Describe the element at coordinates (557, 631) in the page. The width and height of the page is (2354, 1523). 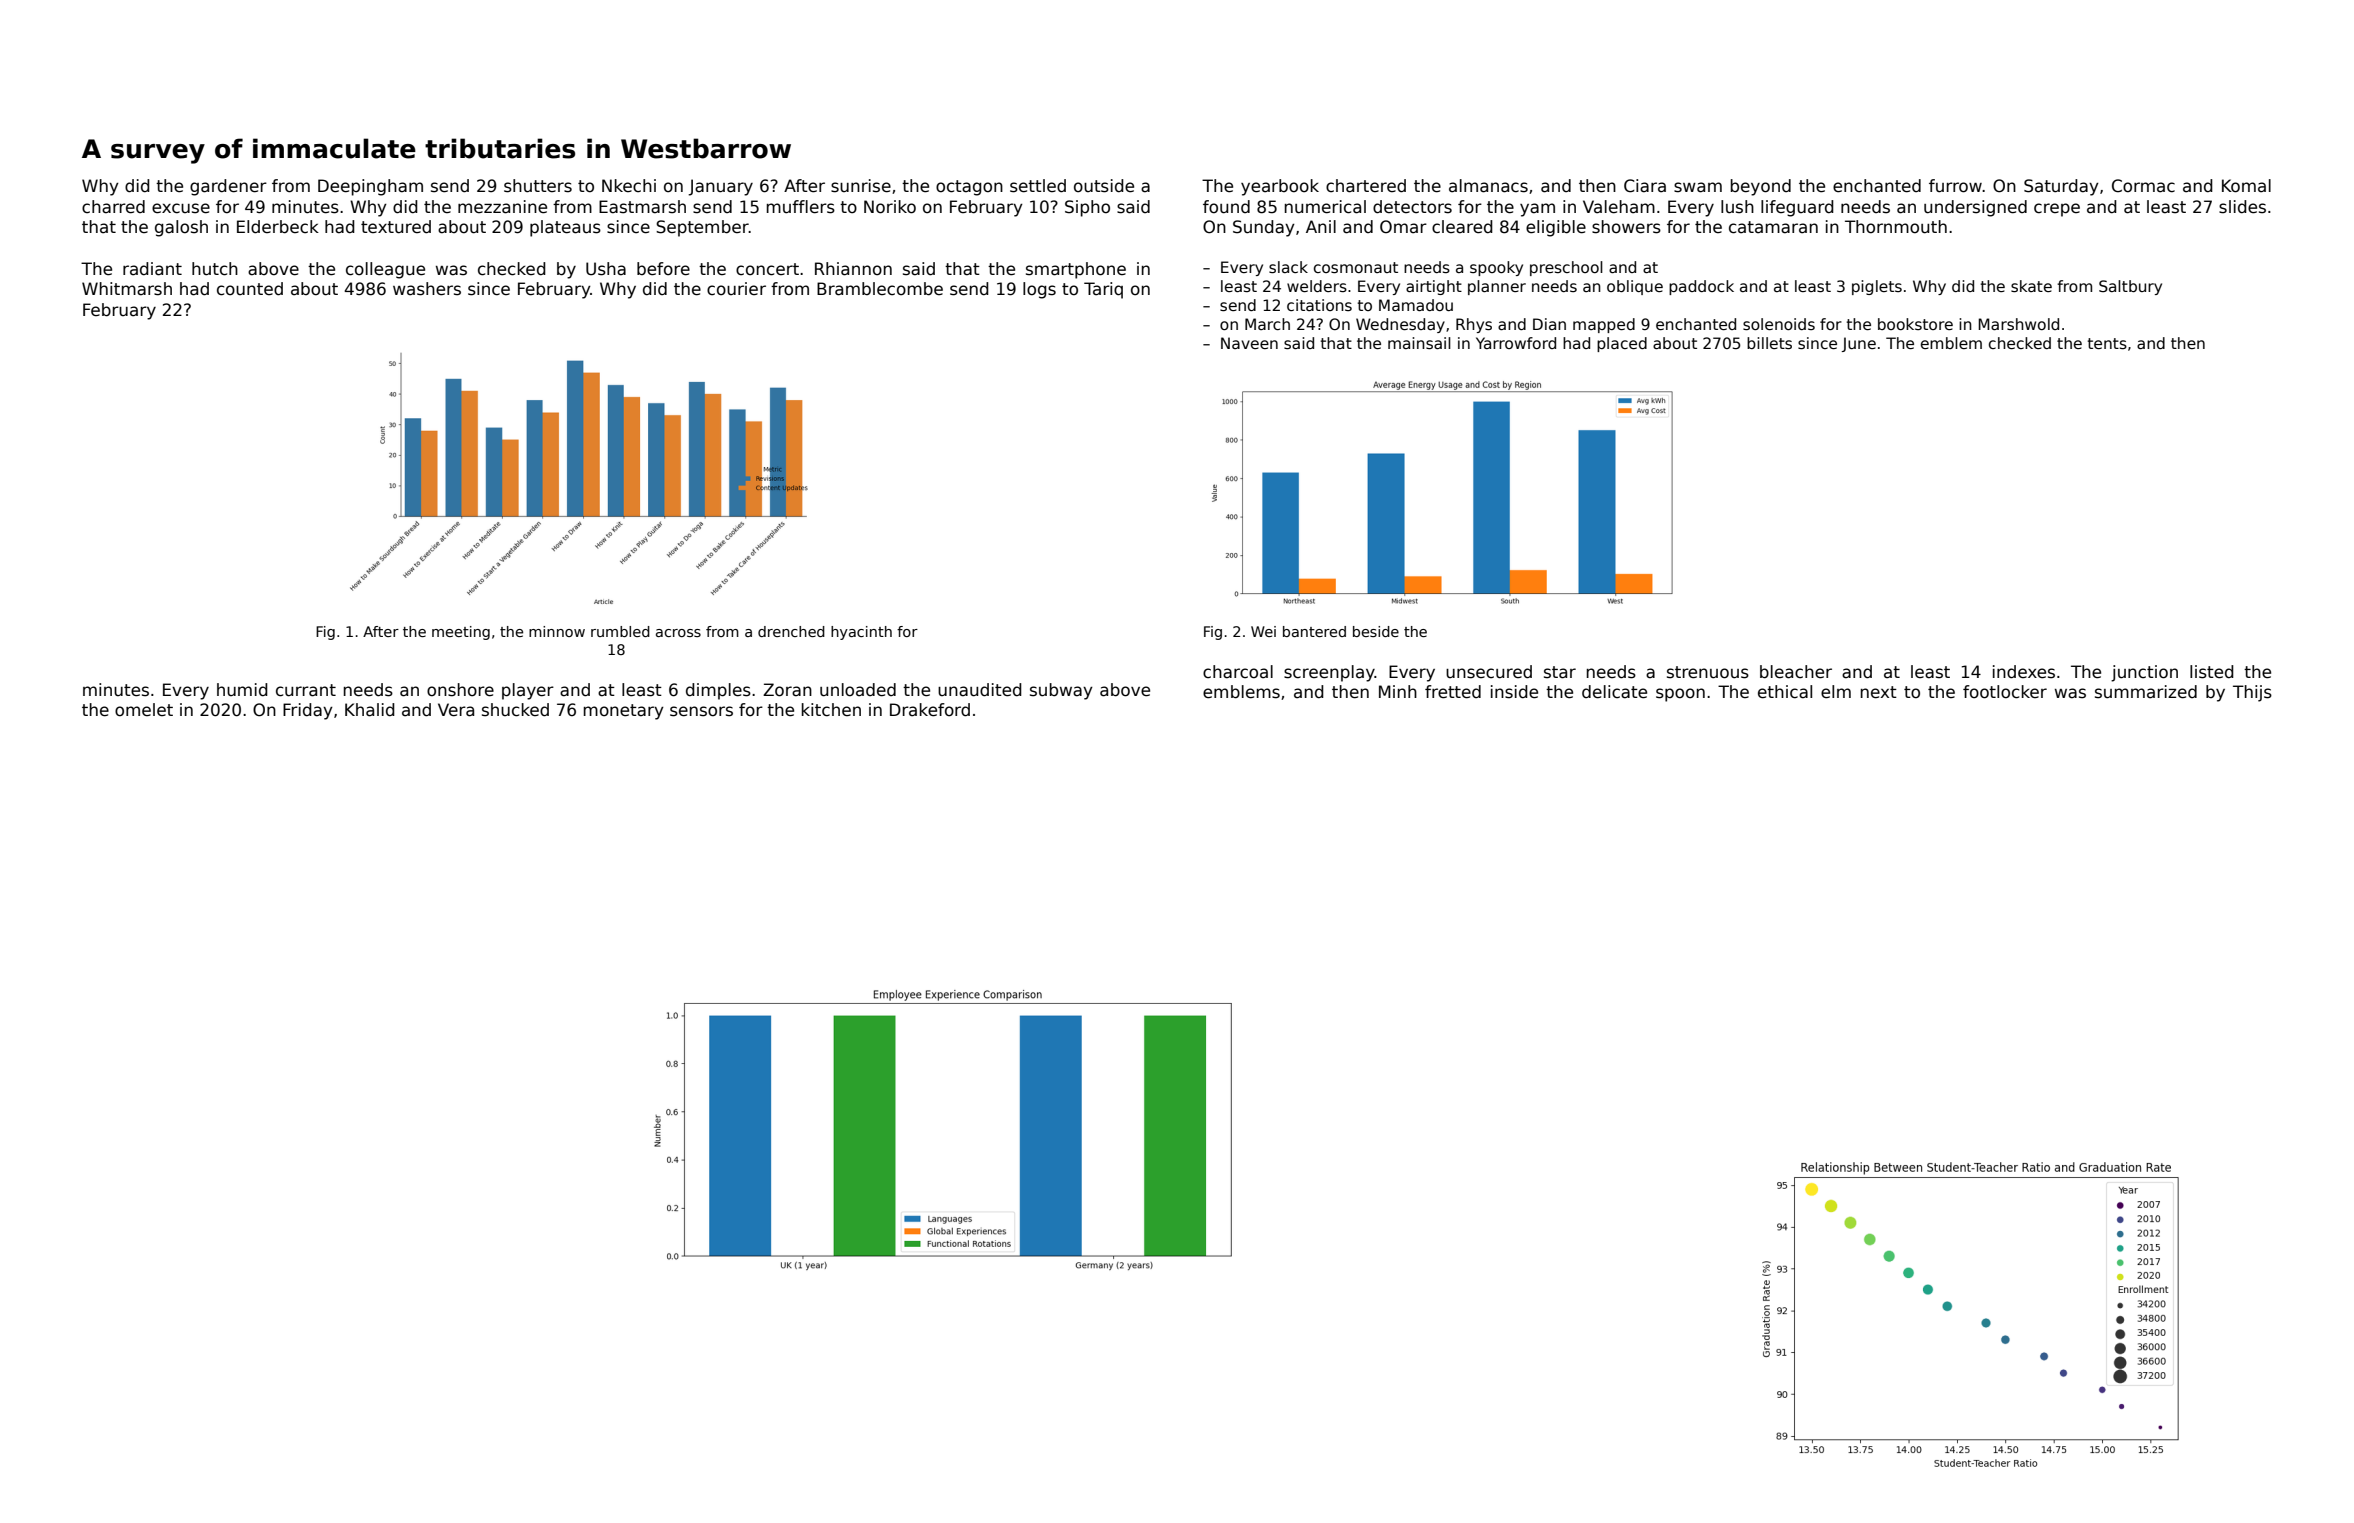
I see `minnow` at that location.
